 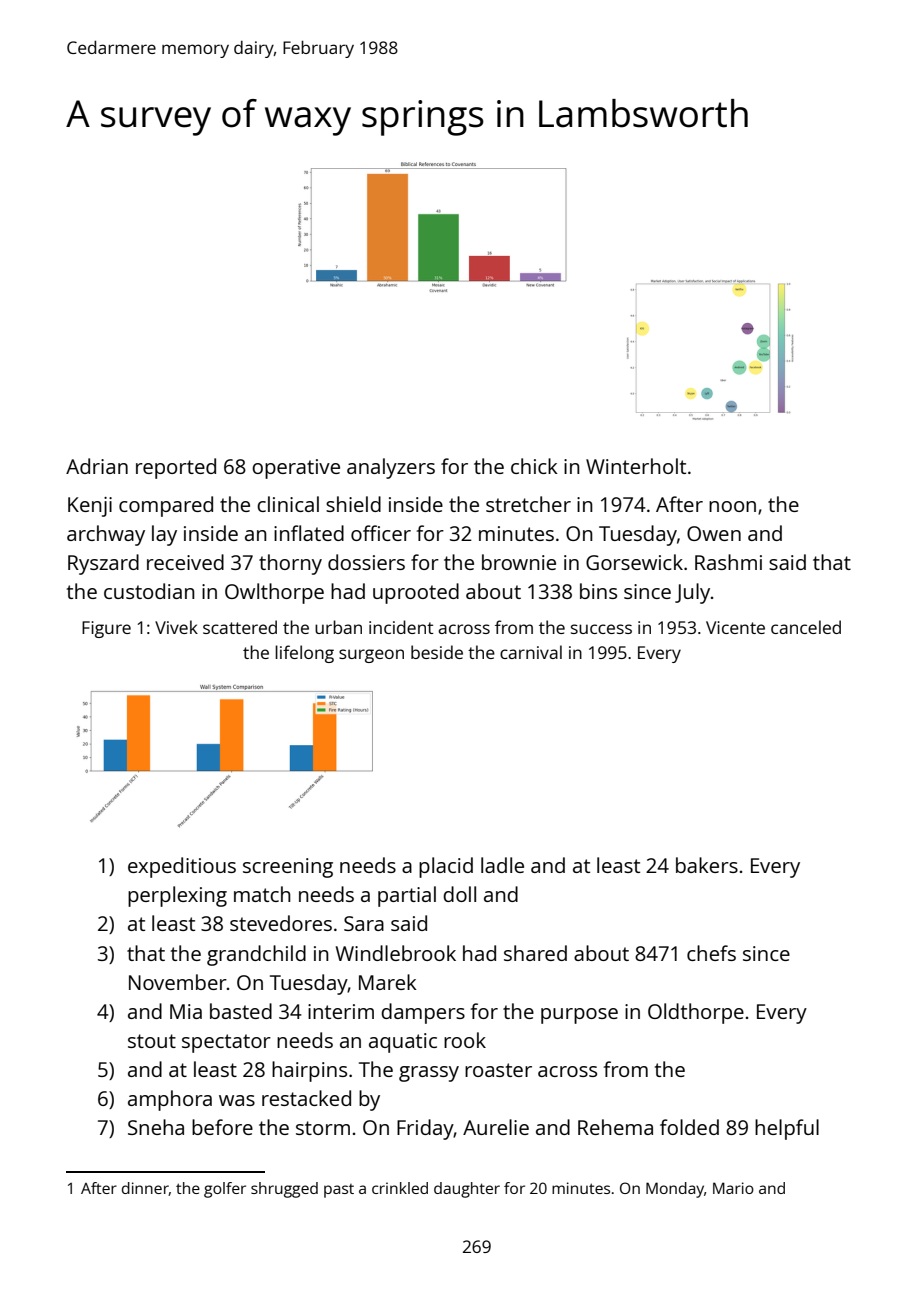 What do you see at coordinates (467, 1190) in the screenshot?
I see `daughter` at bounding box center [467, 1190].
